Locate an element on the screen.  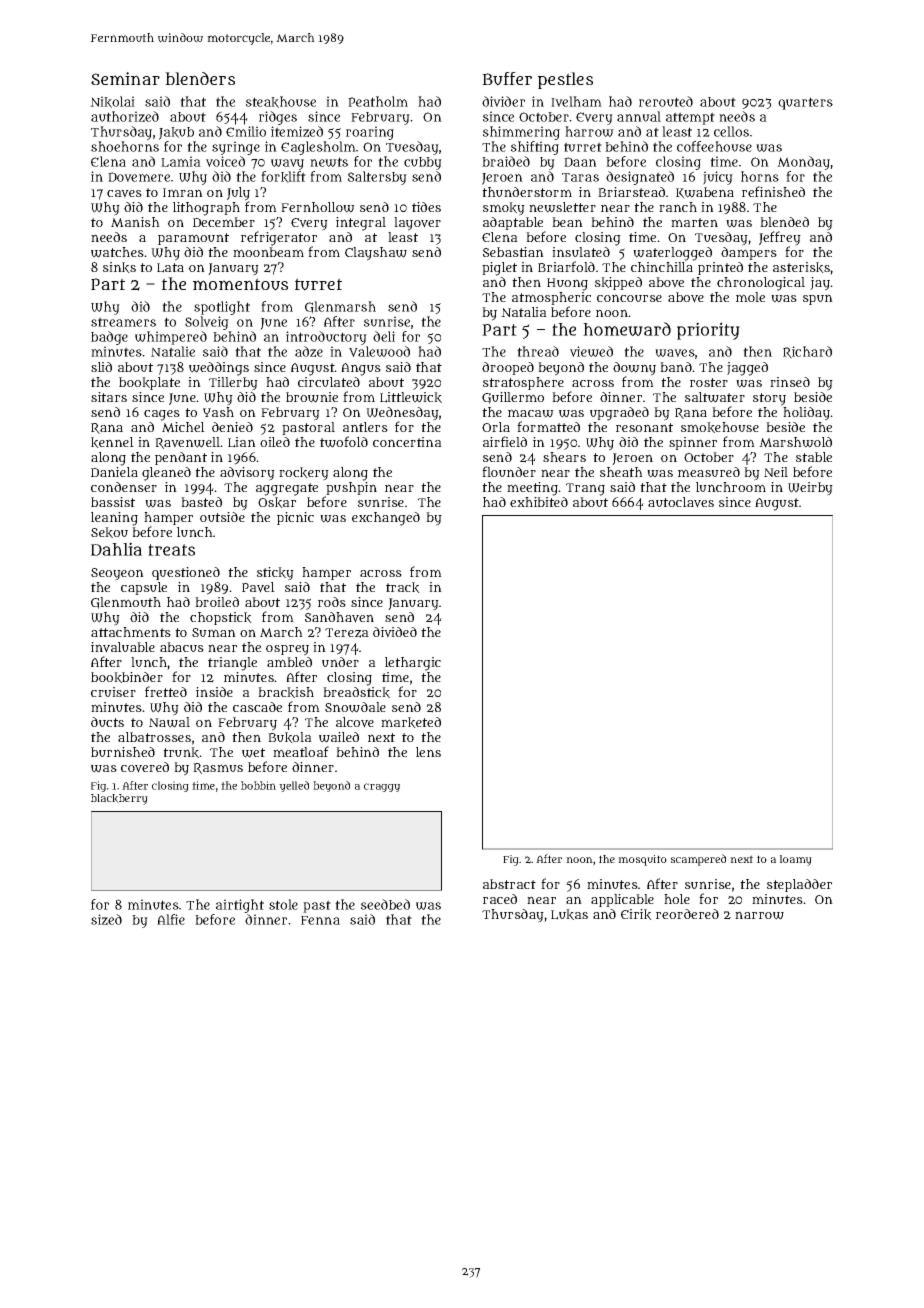
questioned is located at coordinates (186, 573).
